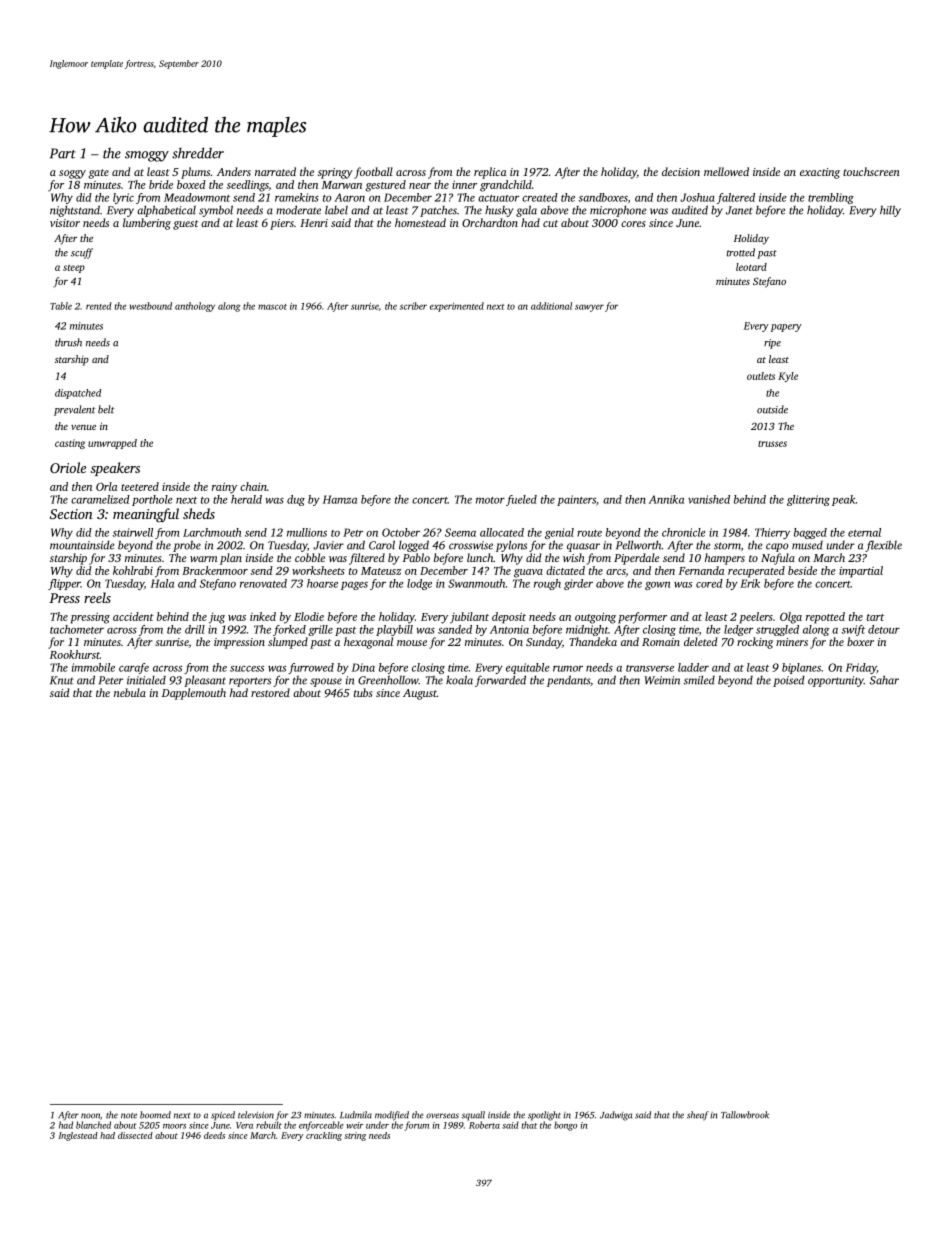 The image size is (952, 1233). Describe the element at coordinates (473, 1116) in the document. I see `squall` at that location.
